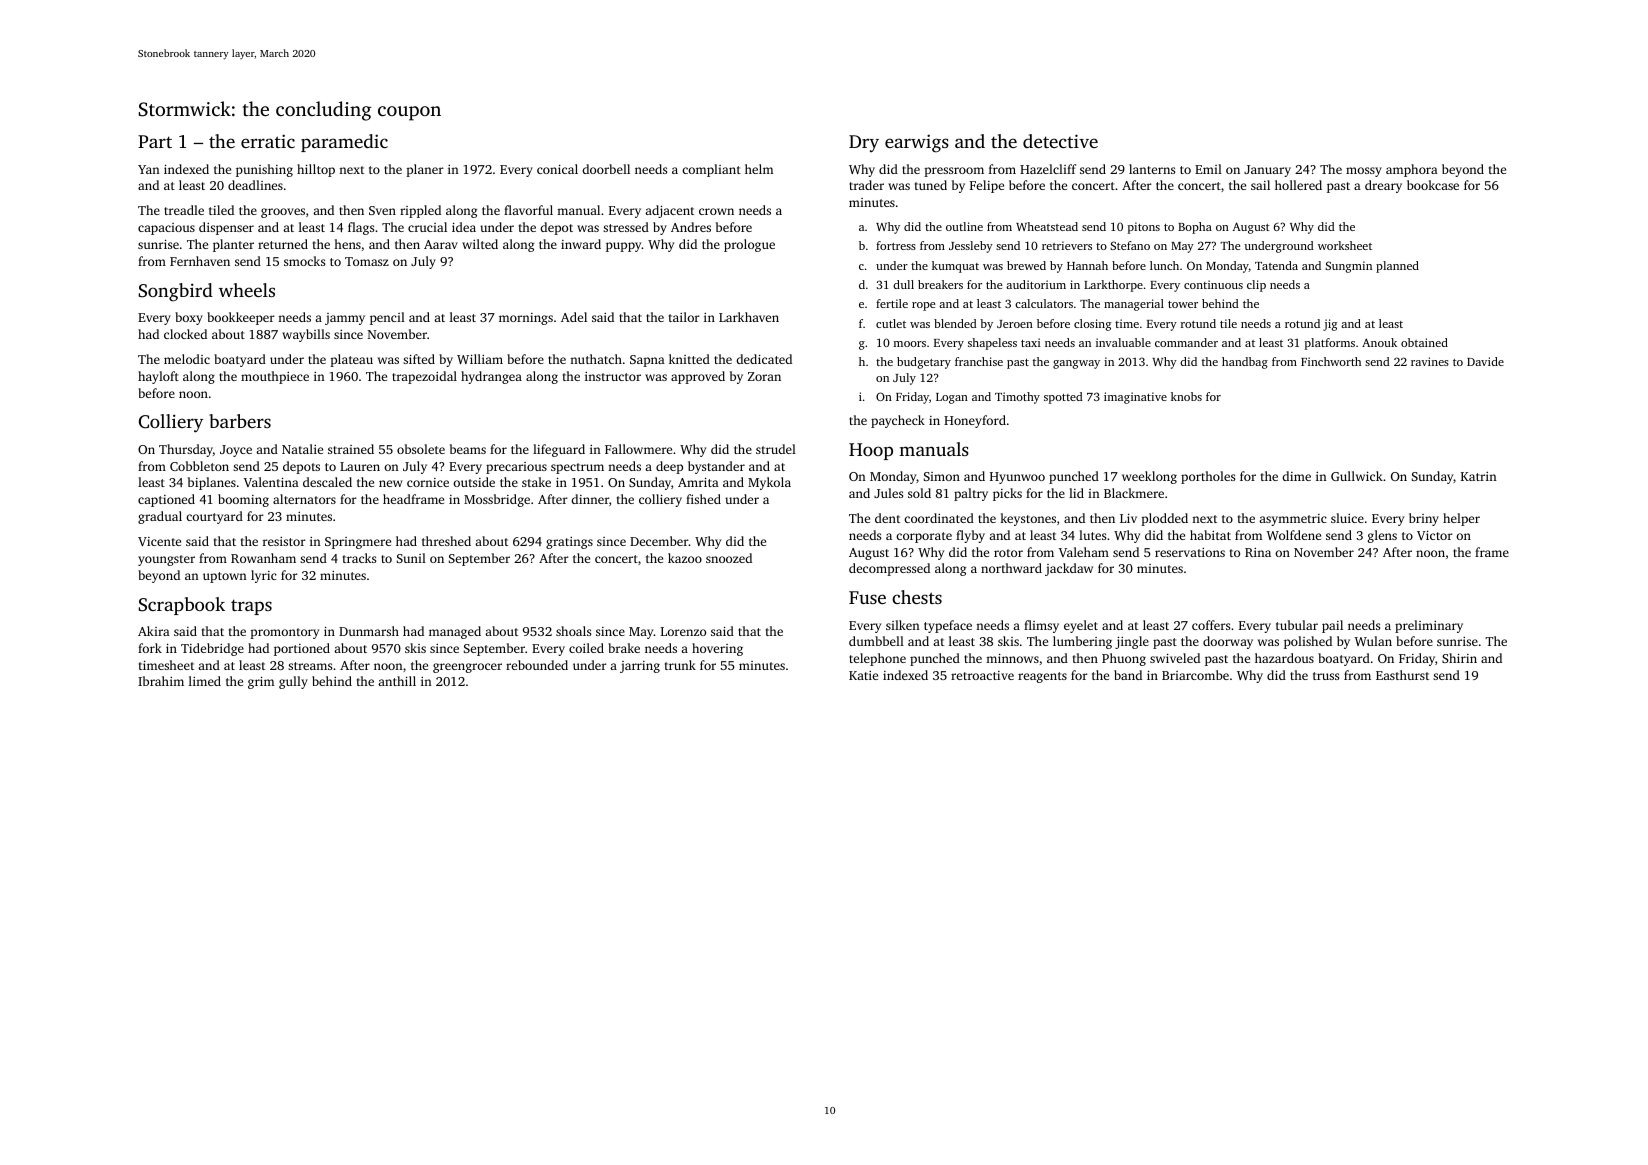 The image size is (1648, 1165). What do you see at coordinates (903, 284) in the screenshot?
I see `dull` at bounding box center [903, 284].
